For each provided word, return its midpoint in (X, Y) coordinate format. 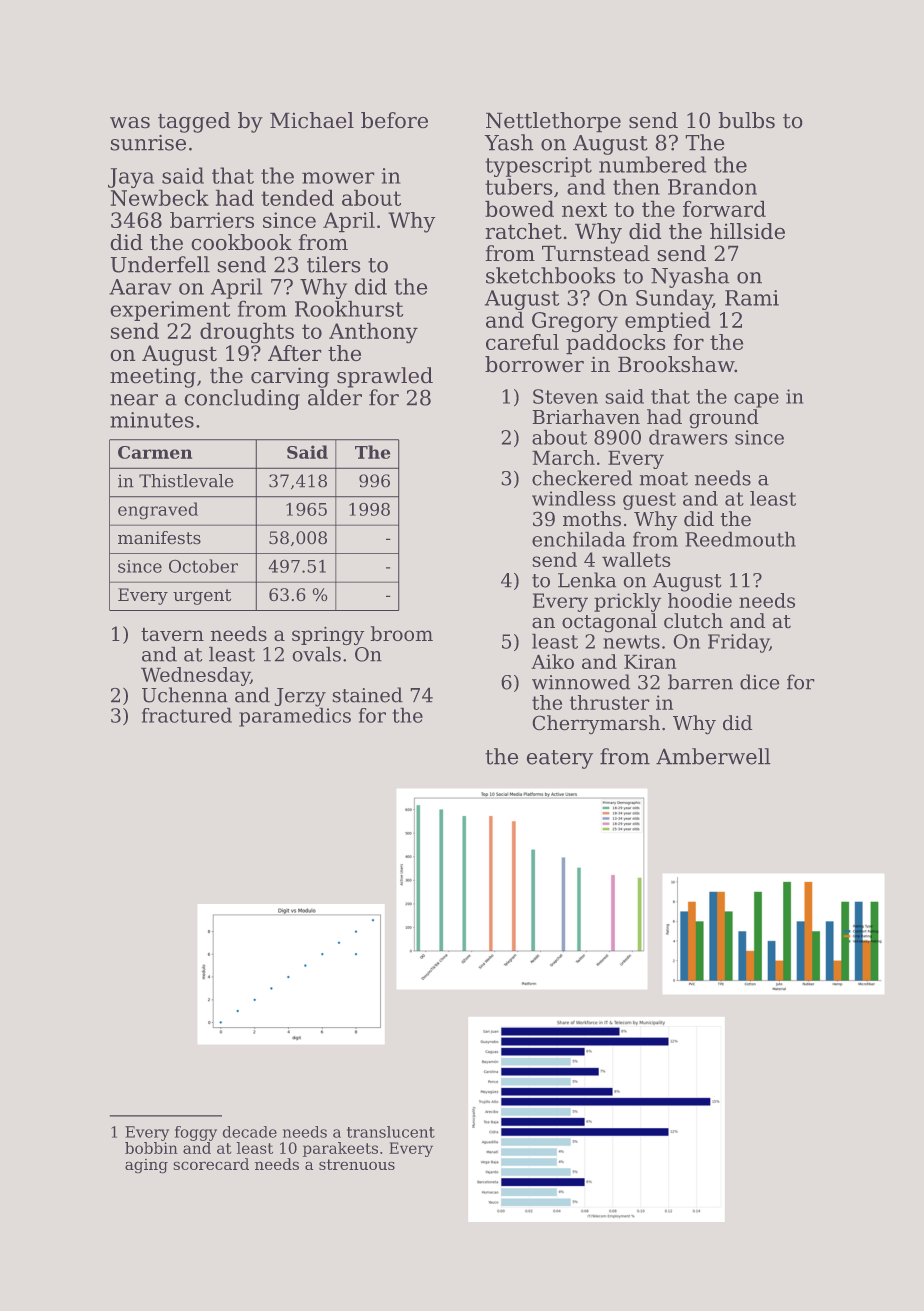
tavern (172, 634)
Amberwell (713, 756)
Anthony (373, 333)
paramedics (295, 717)
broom (401, 634)
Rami (752, 298)
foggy (196, 1133)
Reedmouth (740, 539)
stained (367, 695)
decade (249, 1132)
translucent (391, 1132)
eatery (559, 759)
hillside (747, 231)
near (134, 400)
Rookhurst (349, 308)
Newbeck (160, 197)
